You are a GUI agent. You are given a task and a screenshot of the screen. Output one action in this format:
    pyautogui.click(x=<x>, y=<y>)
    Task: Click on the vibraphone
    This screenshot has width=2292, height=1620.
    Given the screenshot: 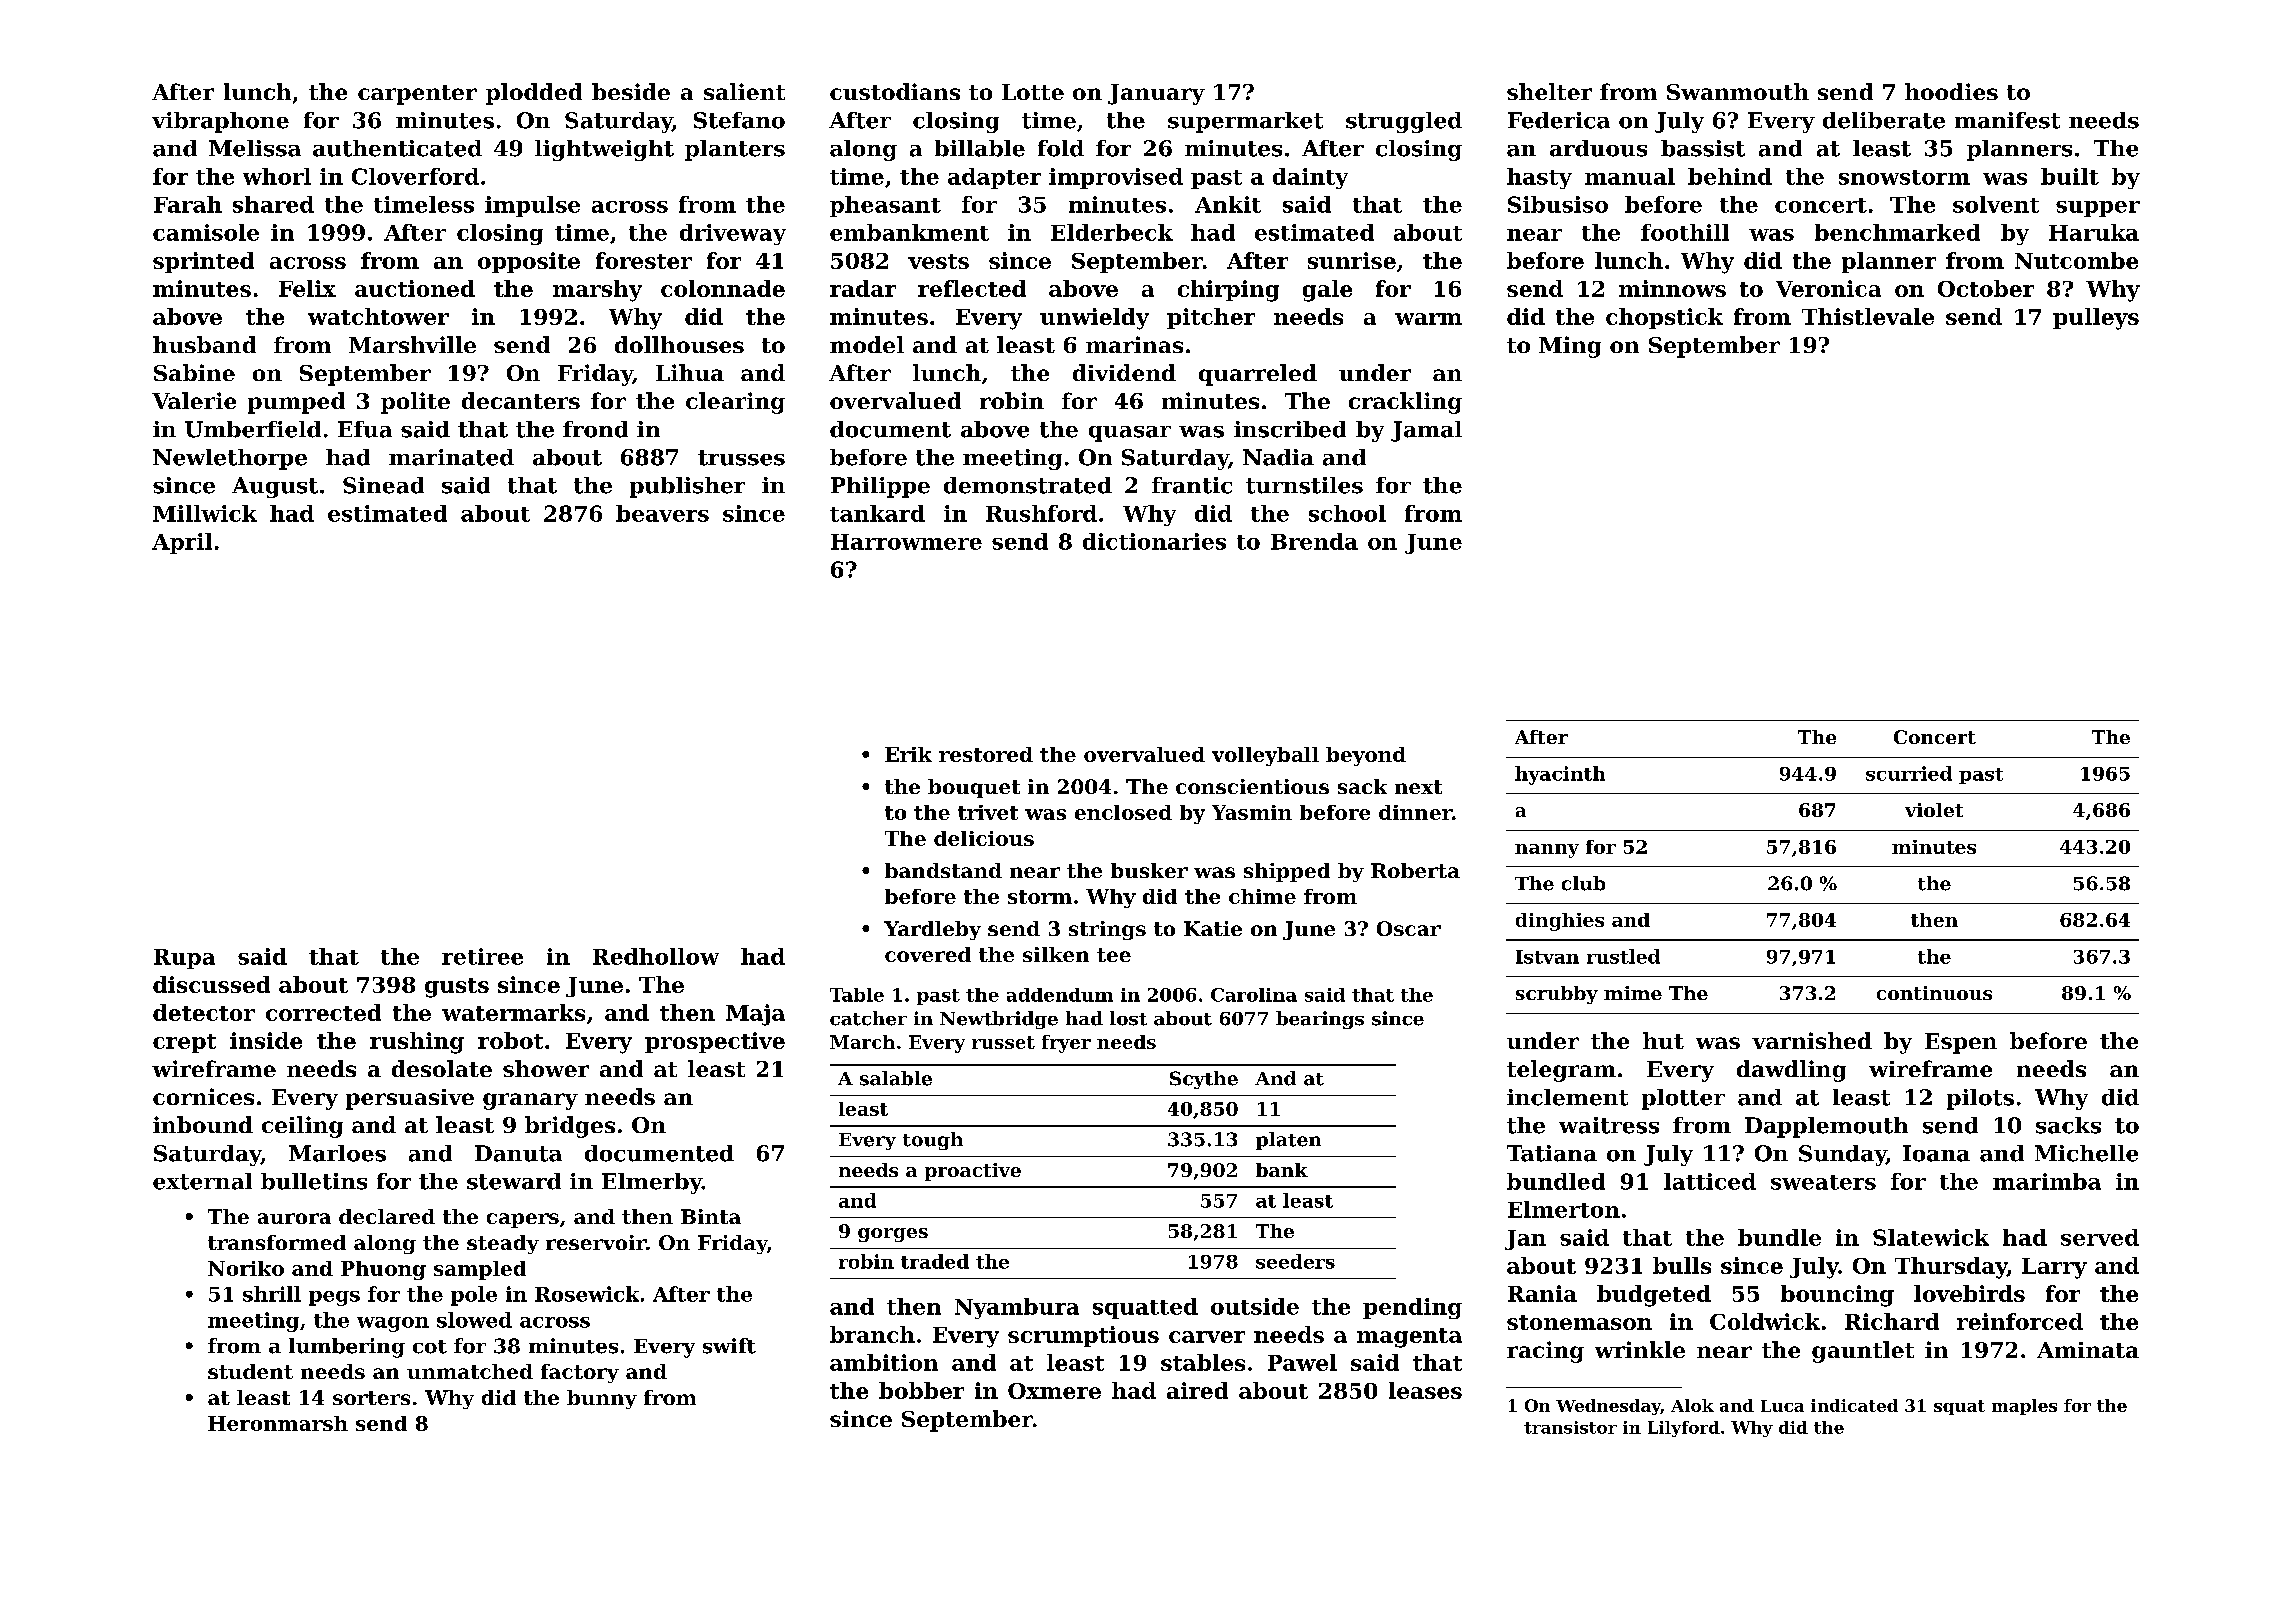 What is the action you would take?
    pyautogui.click(x=220, y=122)
